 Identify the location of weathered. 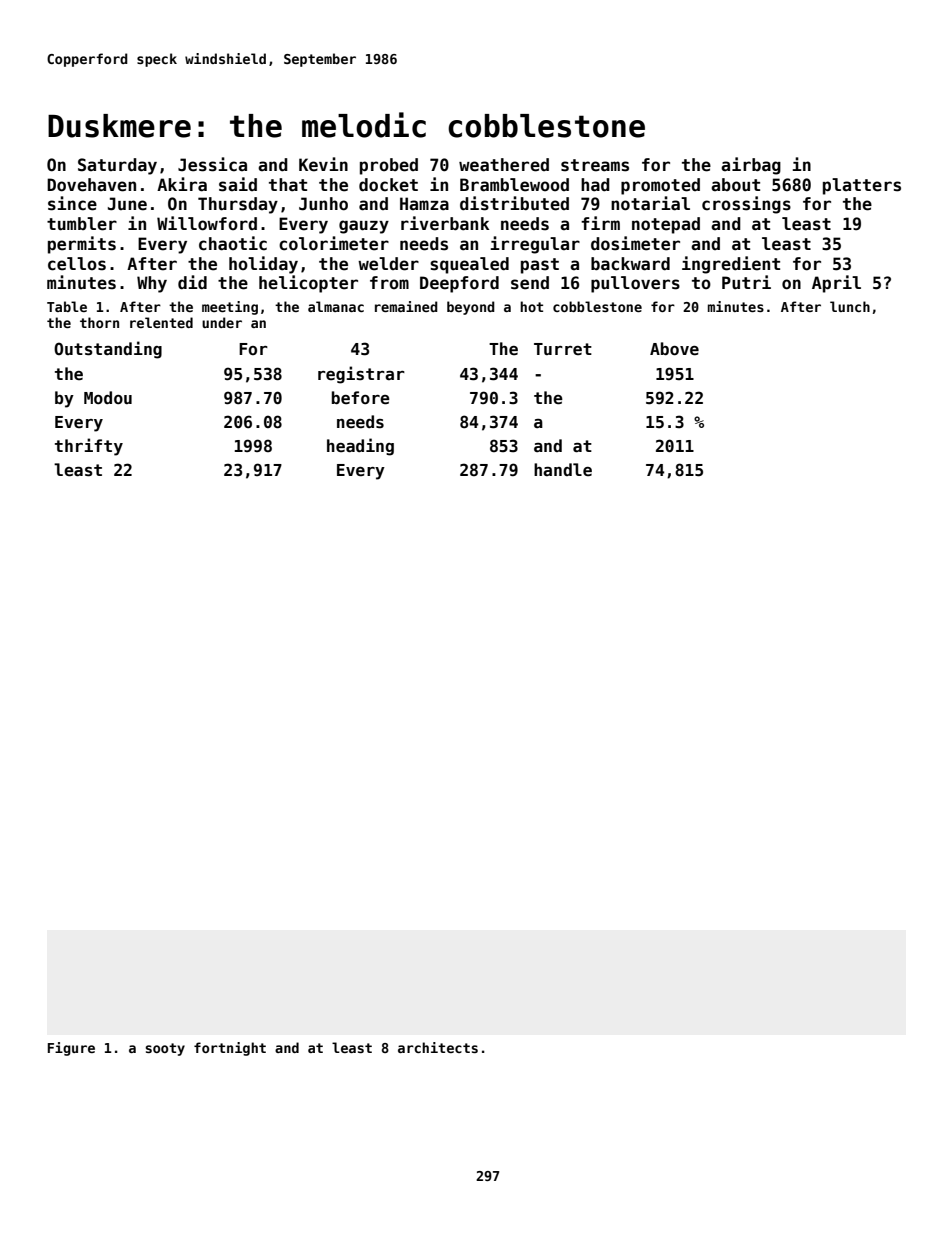
(504, 165).
